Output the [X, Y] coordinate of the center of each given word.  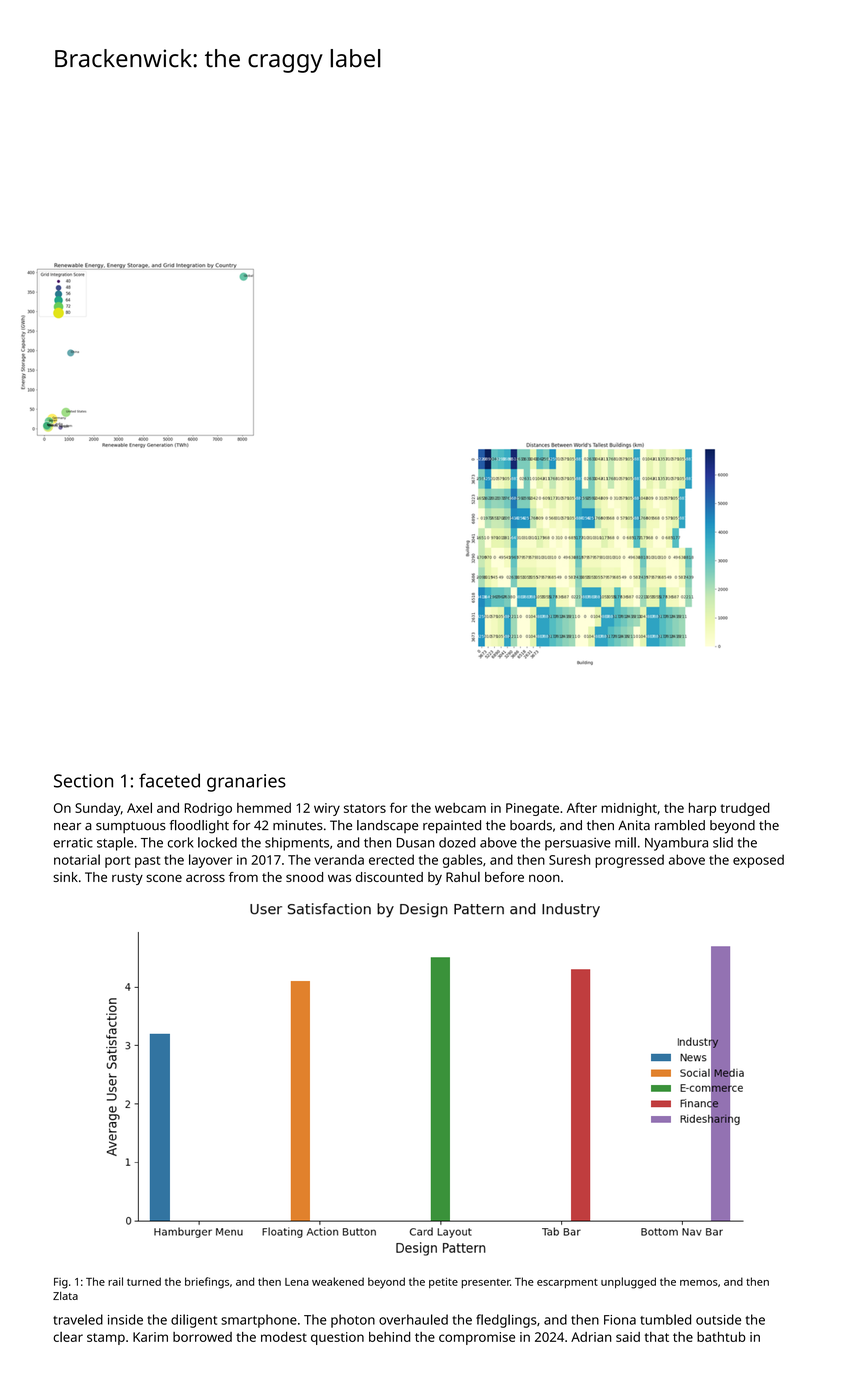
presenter [486, 1283]
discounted [389, 877]
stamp [106, 1339]
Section [83, 781]
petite [443, 1283]
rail [115, 1281]
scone [164, 878]
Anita [634, 825]
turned [144, 1281]
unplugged [628, 1283]
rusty [127, 879]
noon [544, 878]
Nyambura [676, 844]
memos [699, 1283]
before [504, 877]
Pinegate [532, 809]
